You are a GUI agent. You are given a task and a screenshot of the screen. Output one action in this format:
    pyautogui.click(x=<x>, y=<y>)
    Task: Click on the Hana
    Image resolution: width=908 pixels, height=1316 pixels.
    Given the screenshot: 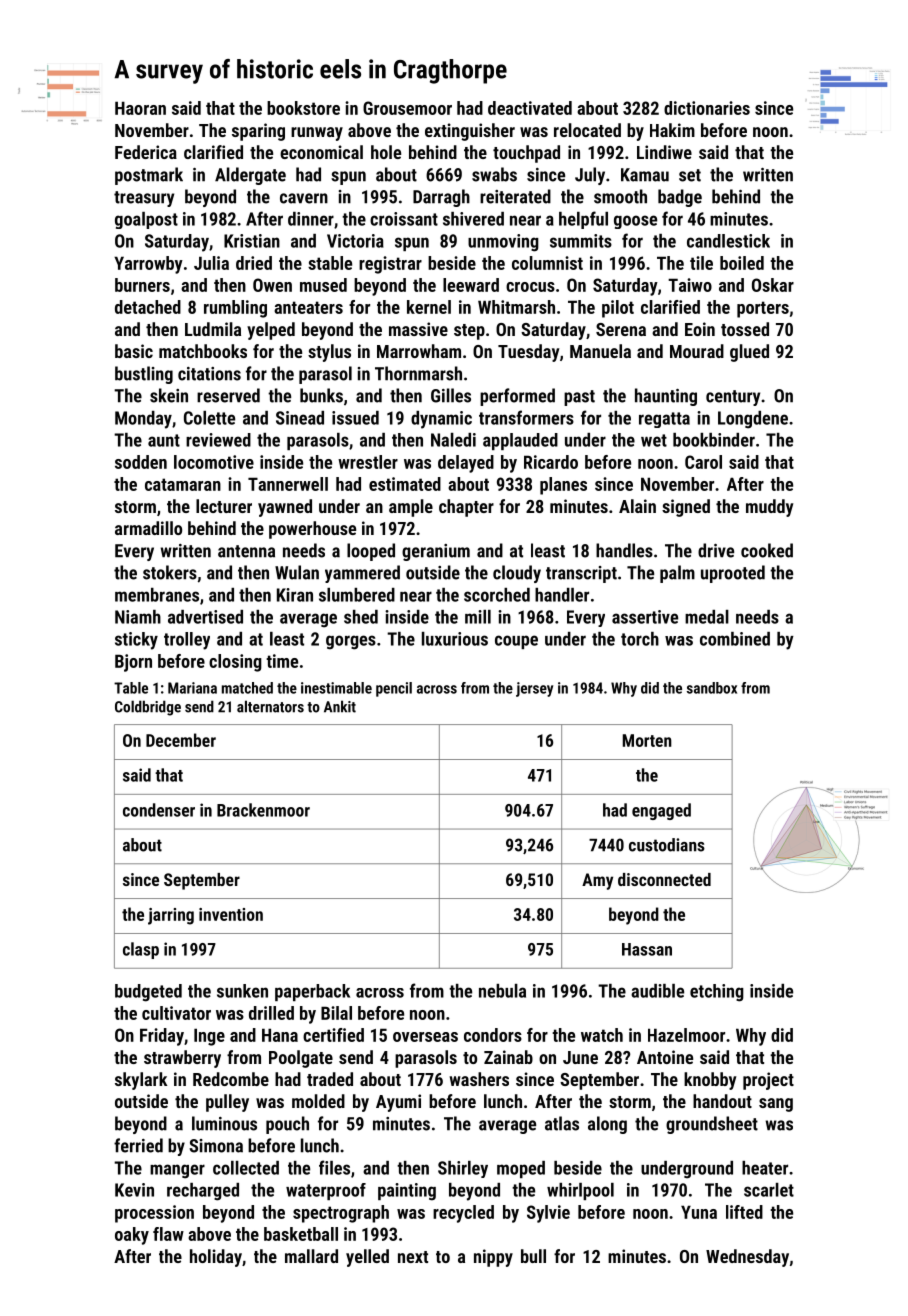 What is the action you would take?
    pyautogui.click(x=280, y=1035)
